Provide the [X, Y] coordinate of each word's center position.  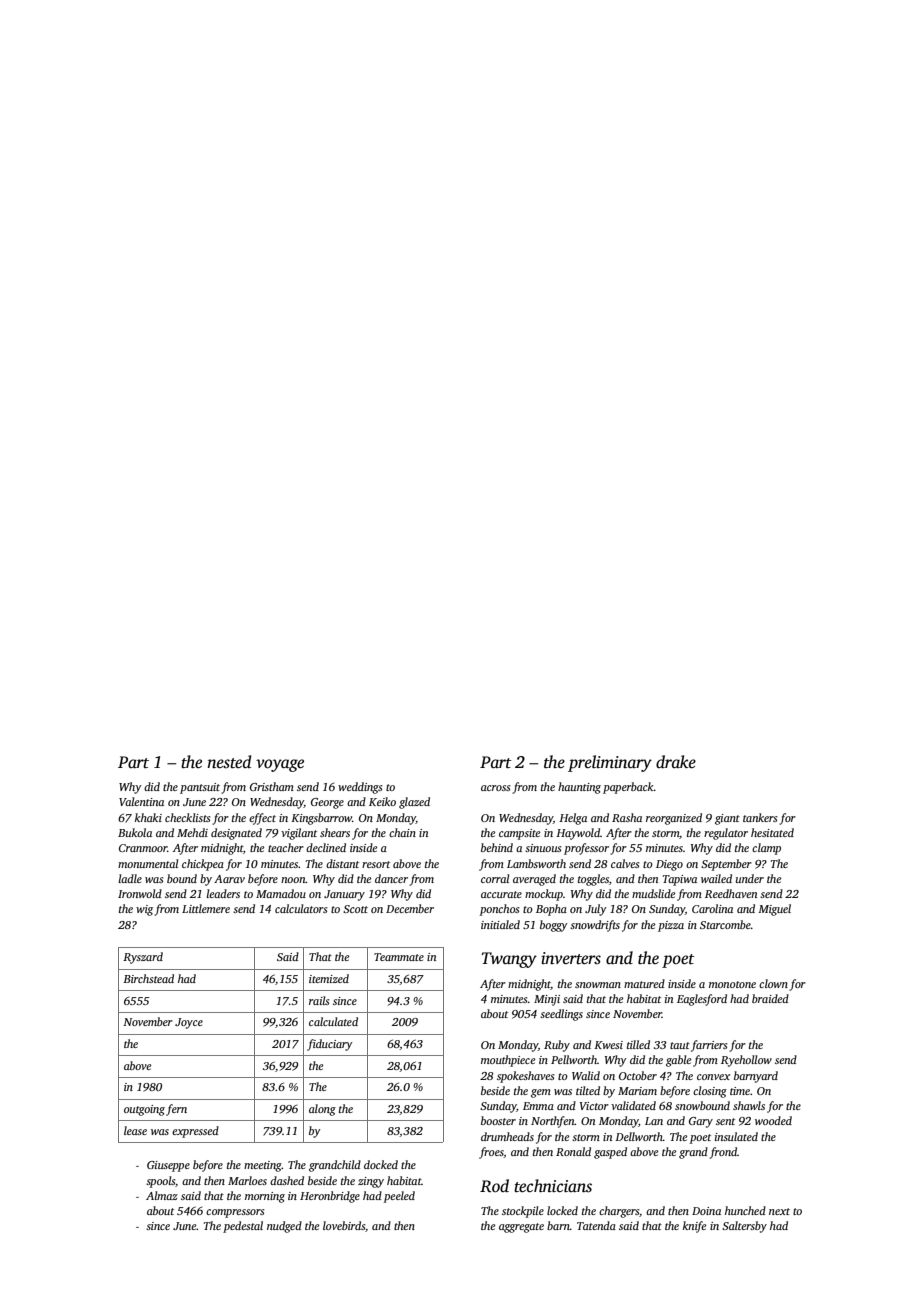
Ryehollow [746, 1061]
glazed [414, 803]
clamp [766, 849]
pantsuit [200, 788]
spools [160, 1182]
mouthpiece [508, 1061]
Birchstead [148, 978]
